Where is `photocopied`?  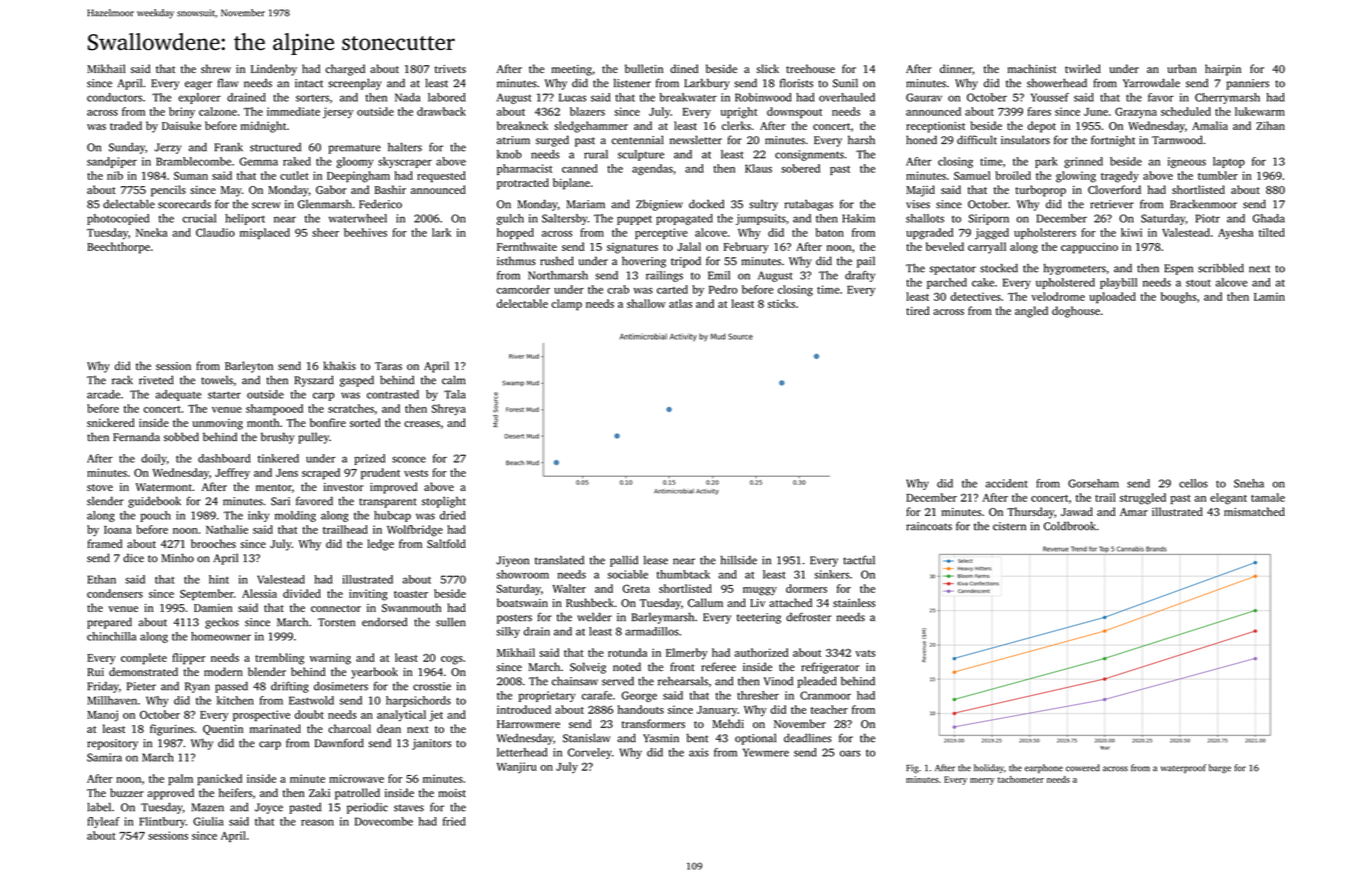
photocopied is located at coordinates (118, 219).
